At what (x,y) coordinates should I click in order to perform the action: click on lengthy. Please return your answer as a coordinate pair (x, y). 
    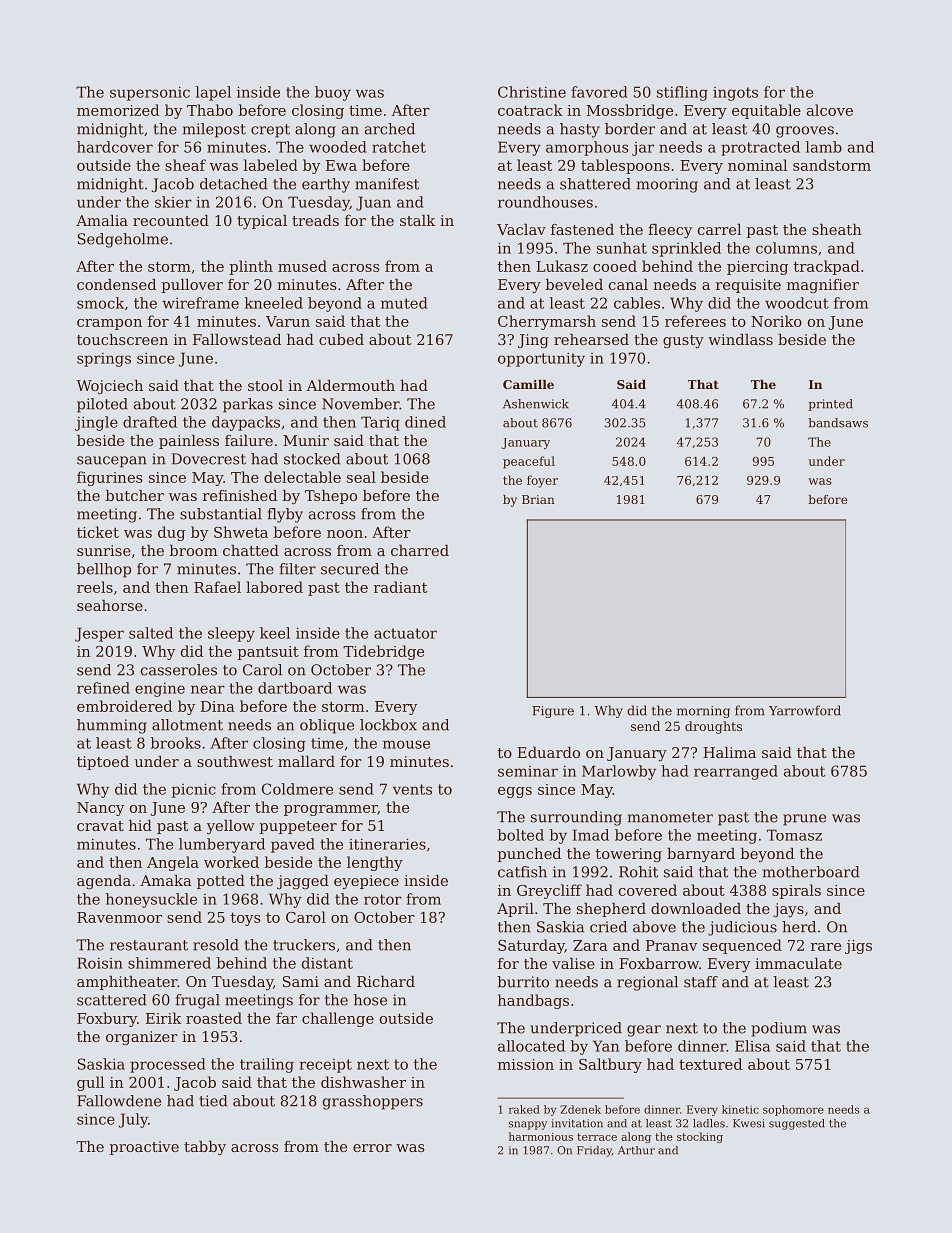
    Looking at the image, I should click on (375, 863).
